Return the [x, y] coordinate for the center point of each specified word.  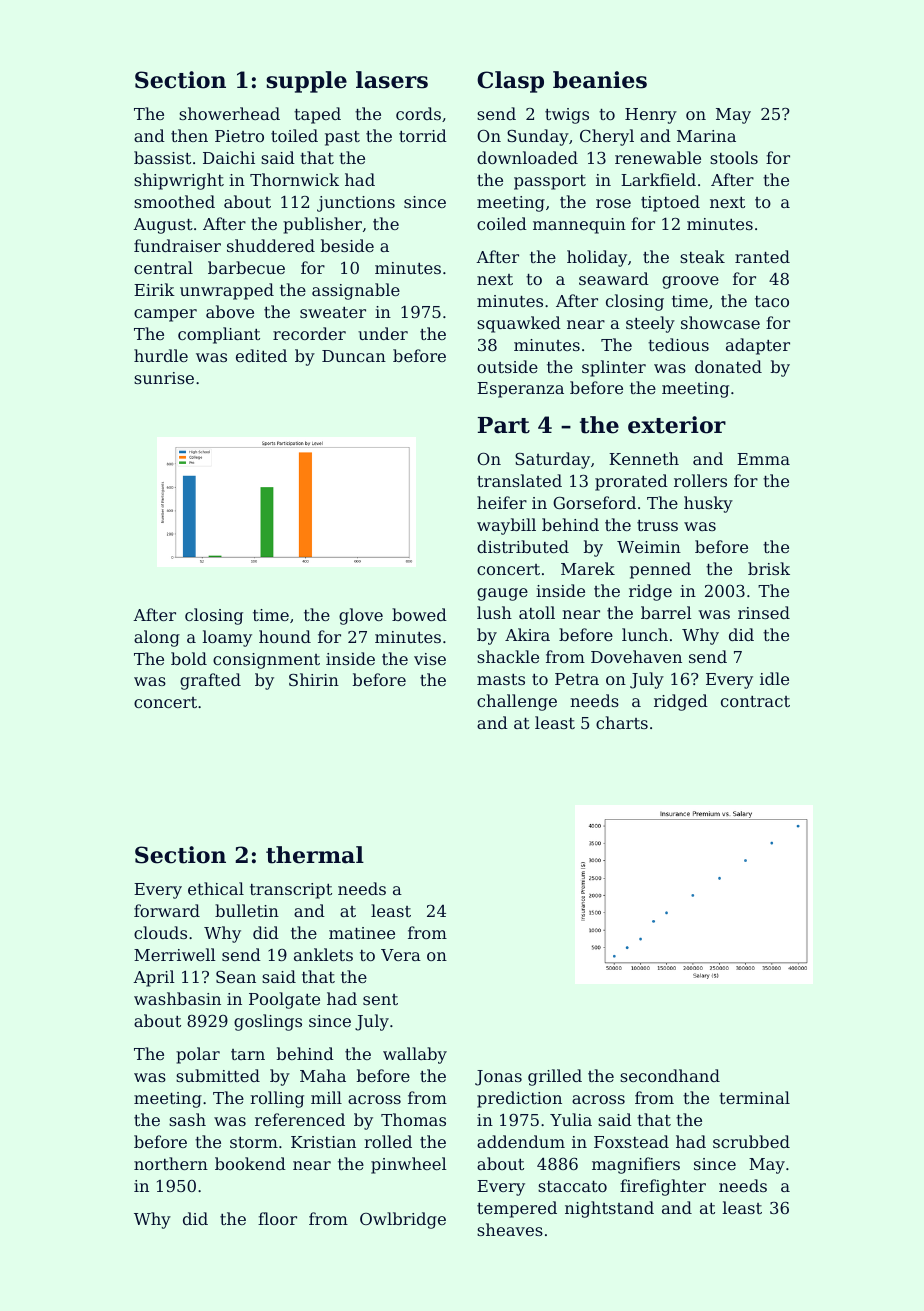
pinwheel [409, 1165]
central [163, 267]
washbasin [177, 998]
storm [254, 1142]
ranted [762, 256]
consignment [266, 661]
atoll [537, 612]
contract [755, 701]
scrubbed [751, 1141]
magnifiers [636, 1165]
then [189, 135]
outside [507, 366]
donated [728, 366]
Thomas [413, 1119]
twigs [567, 116]
